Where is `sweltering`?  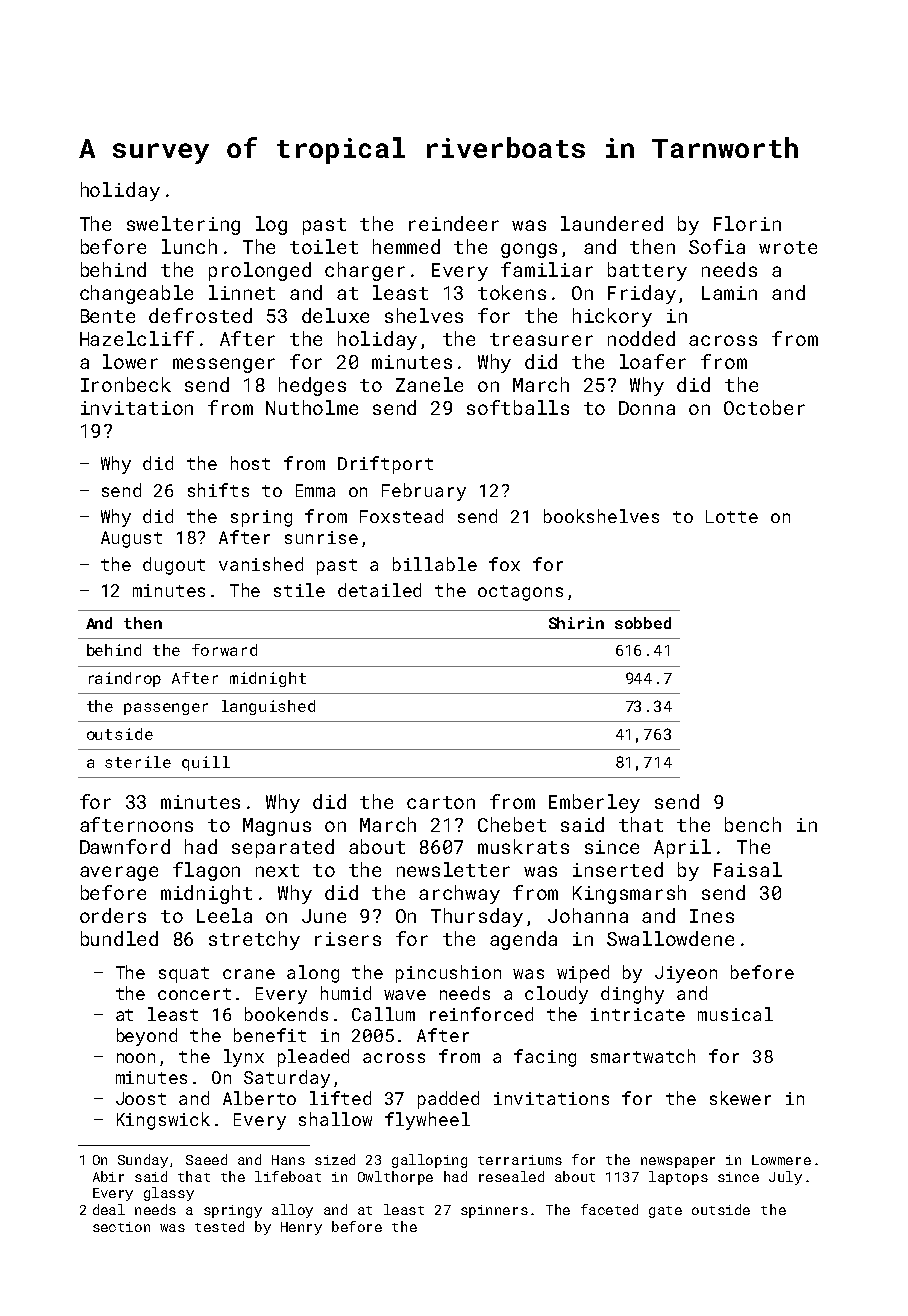
sweltering is located at coordinates (183, 225).
